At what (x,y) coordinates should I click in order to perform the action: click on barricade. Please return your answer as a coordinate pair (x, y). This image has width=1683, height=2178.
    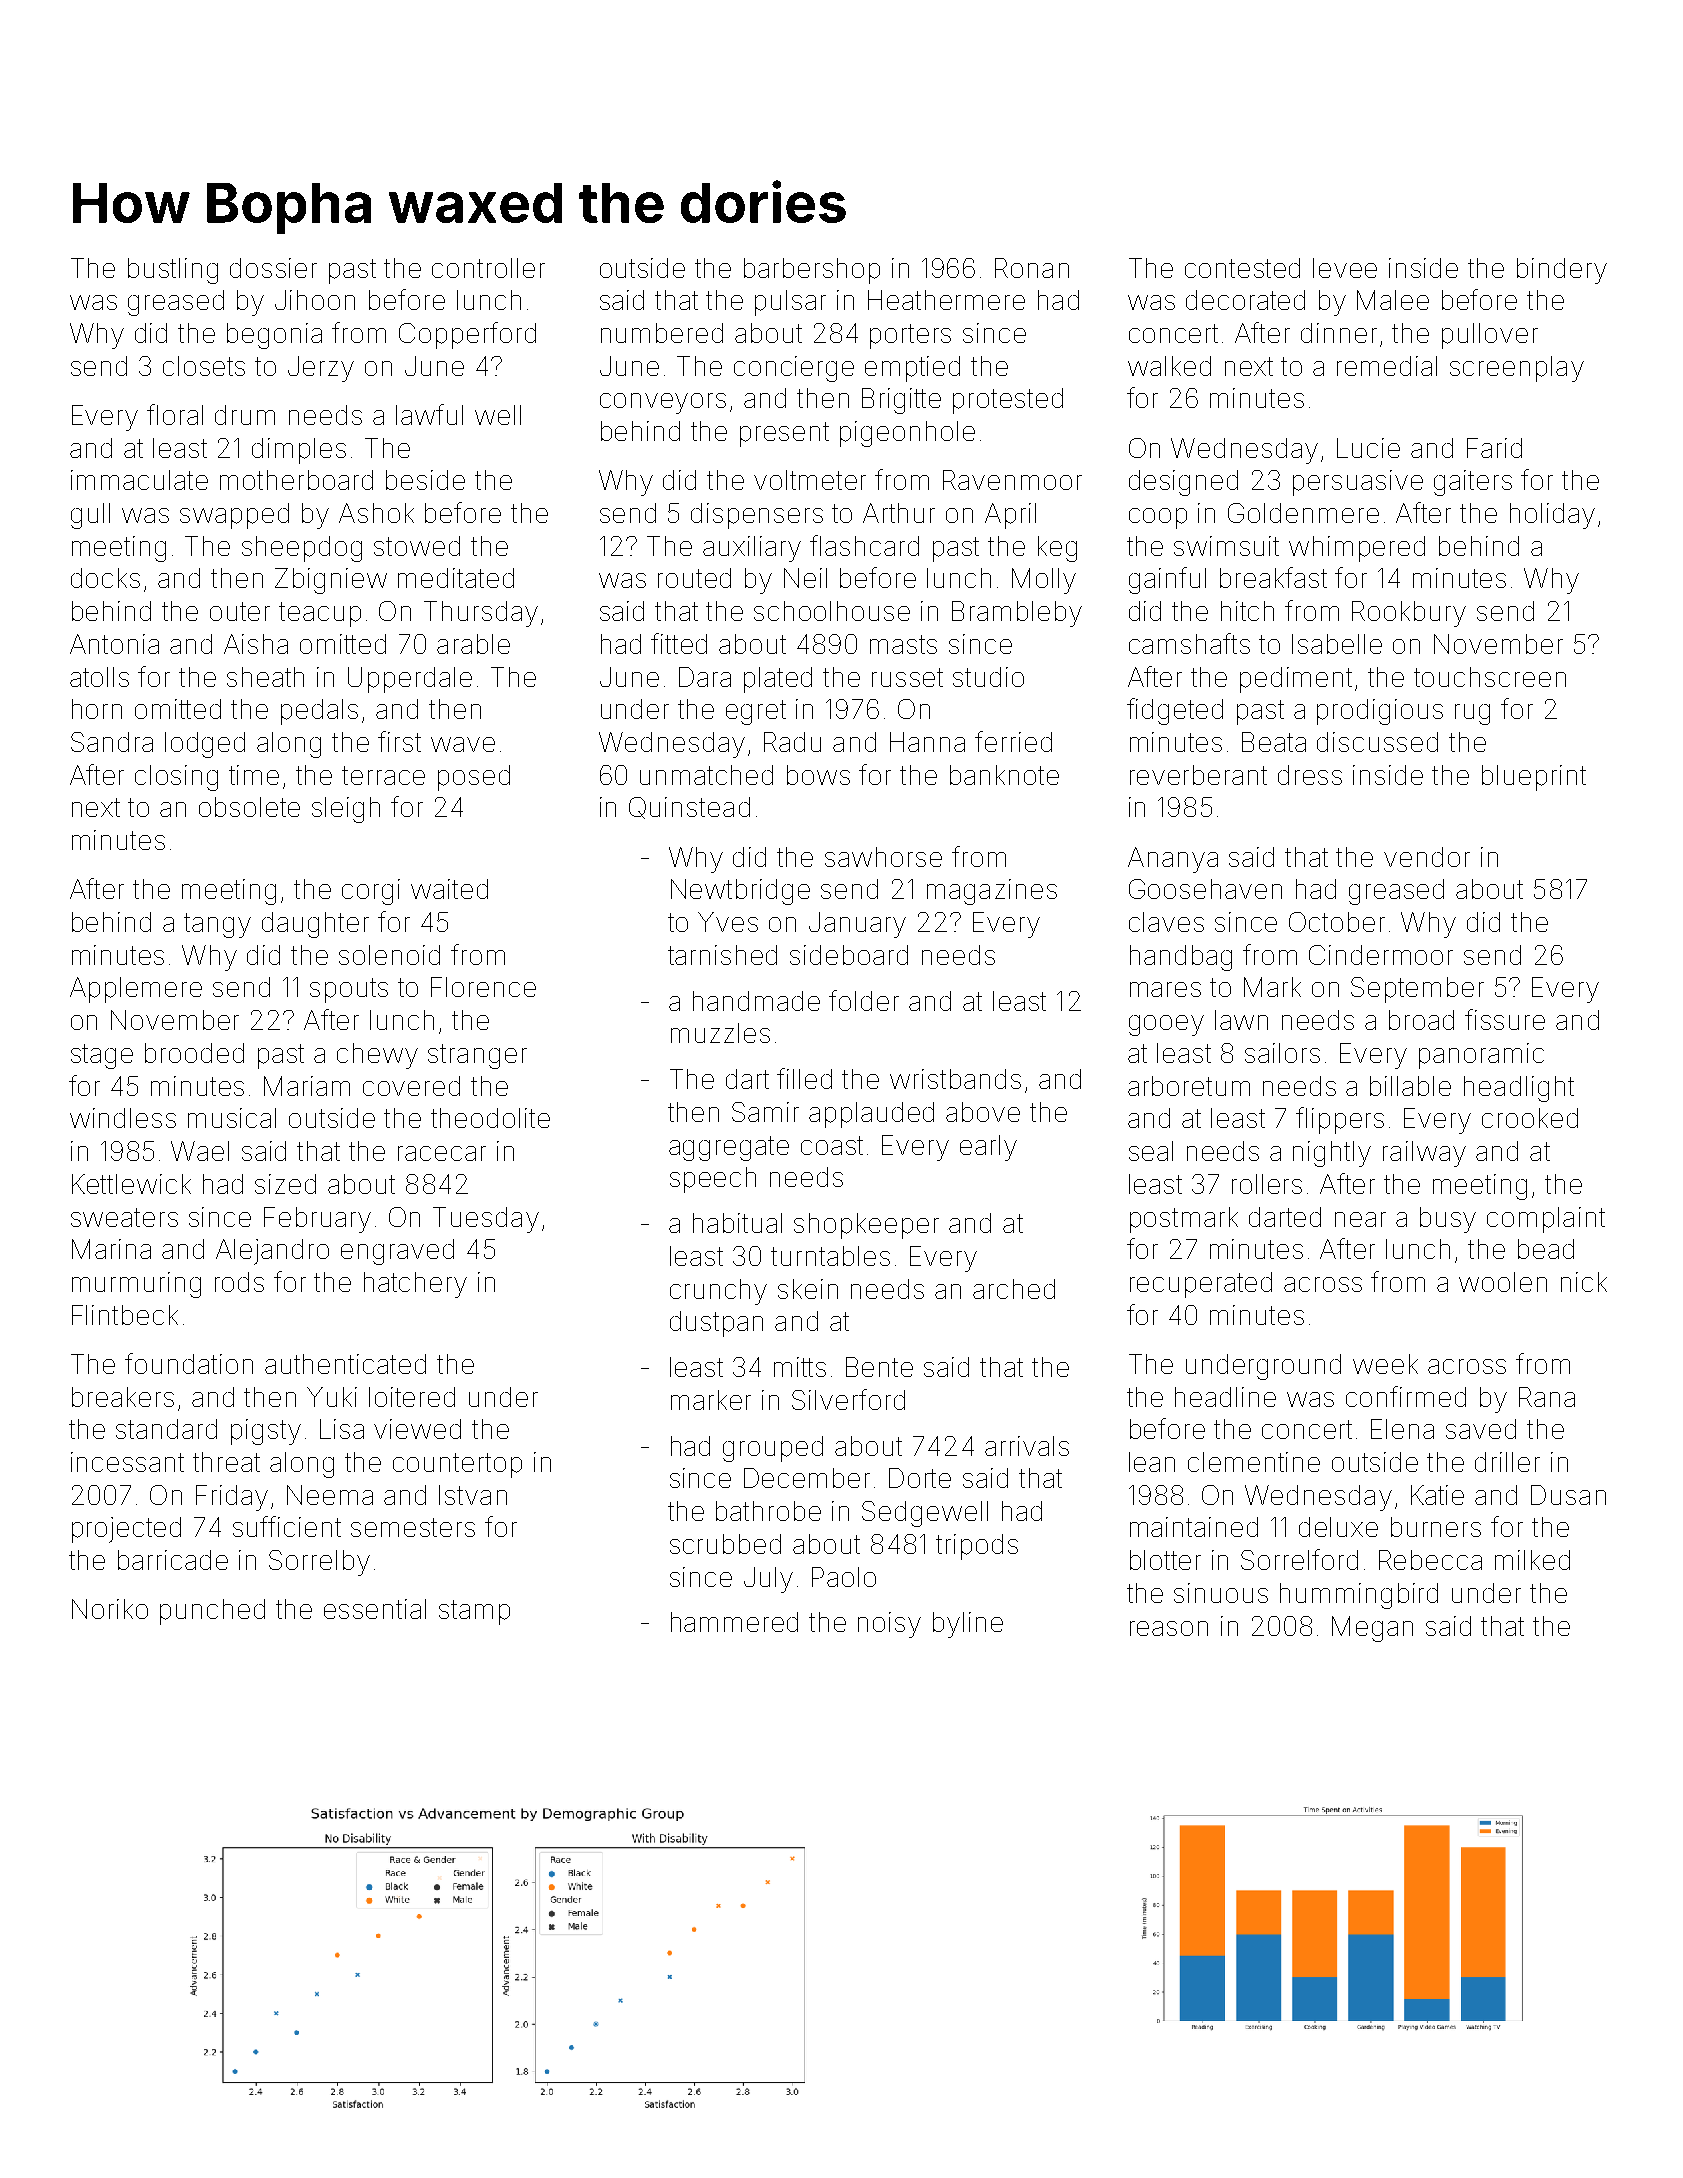
    Looking at the image, I should click on (173, 1560).
